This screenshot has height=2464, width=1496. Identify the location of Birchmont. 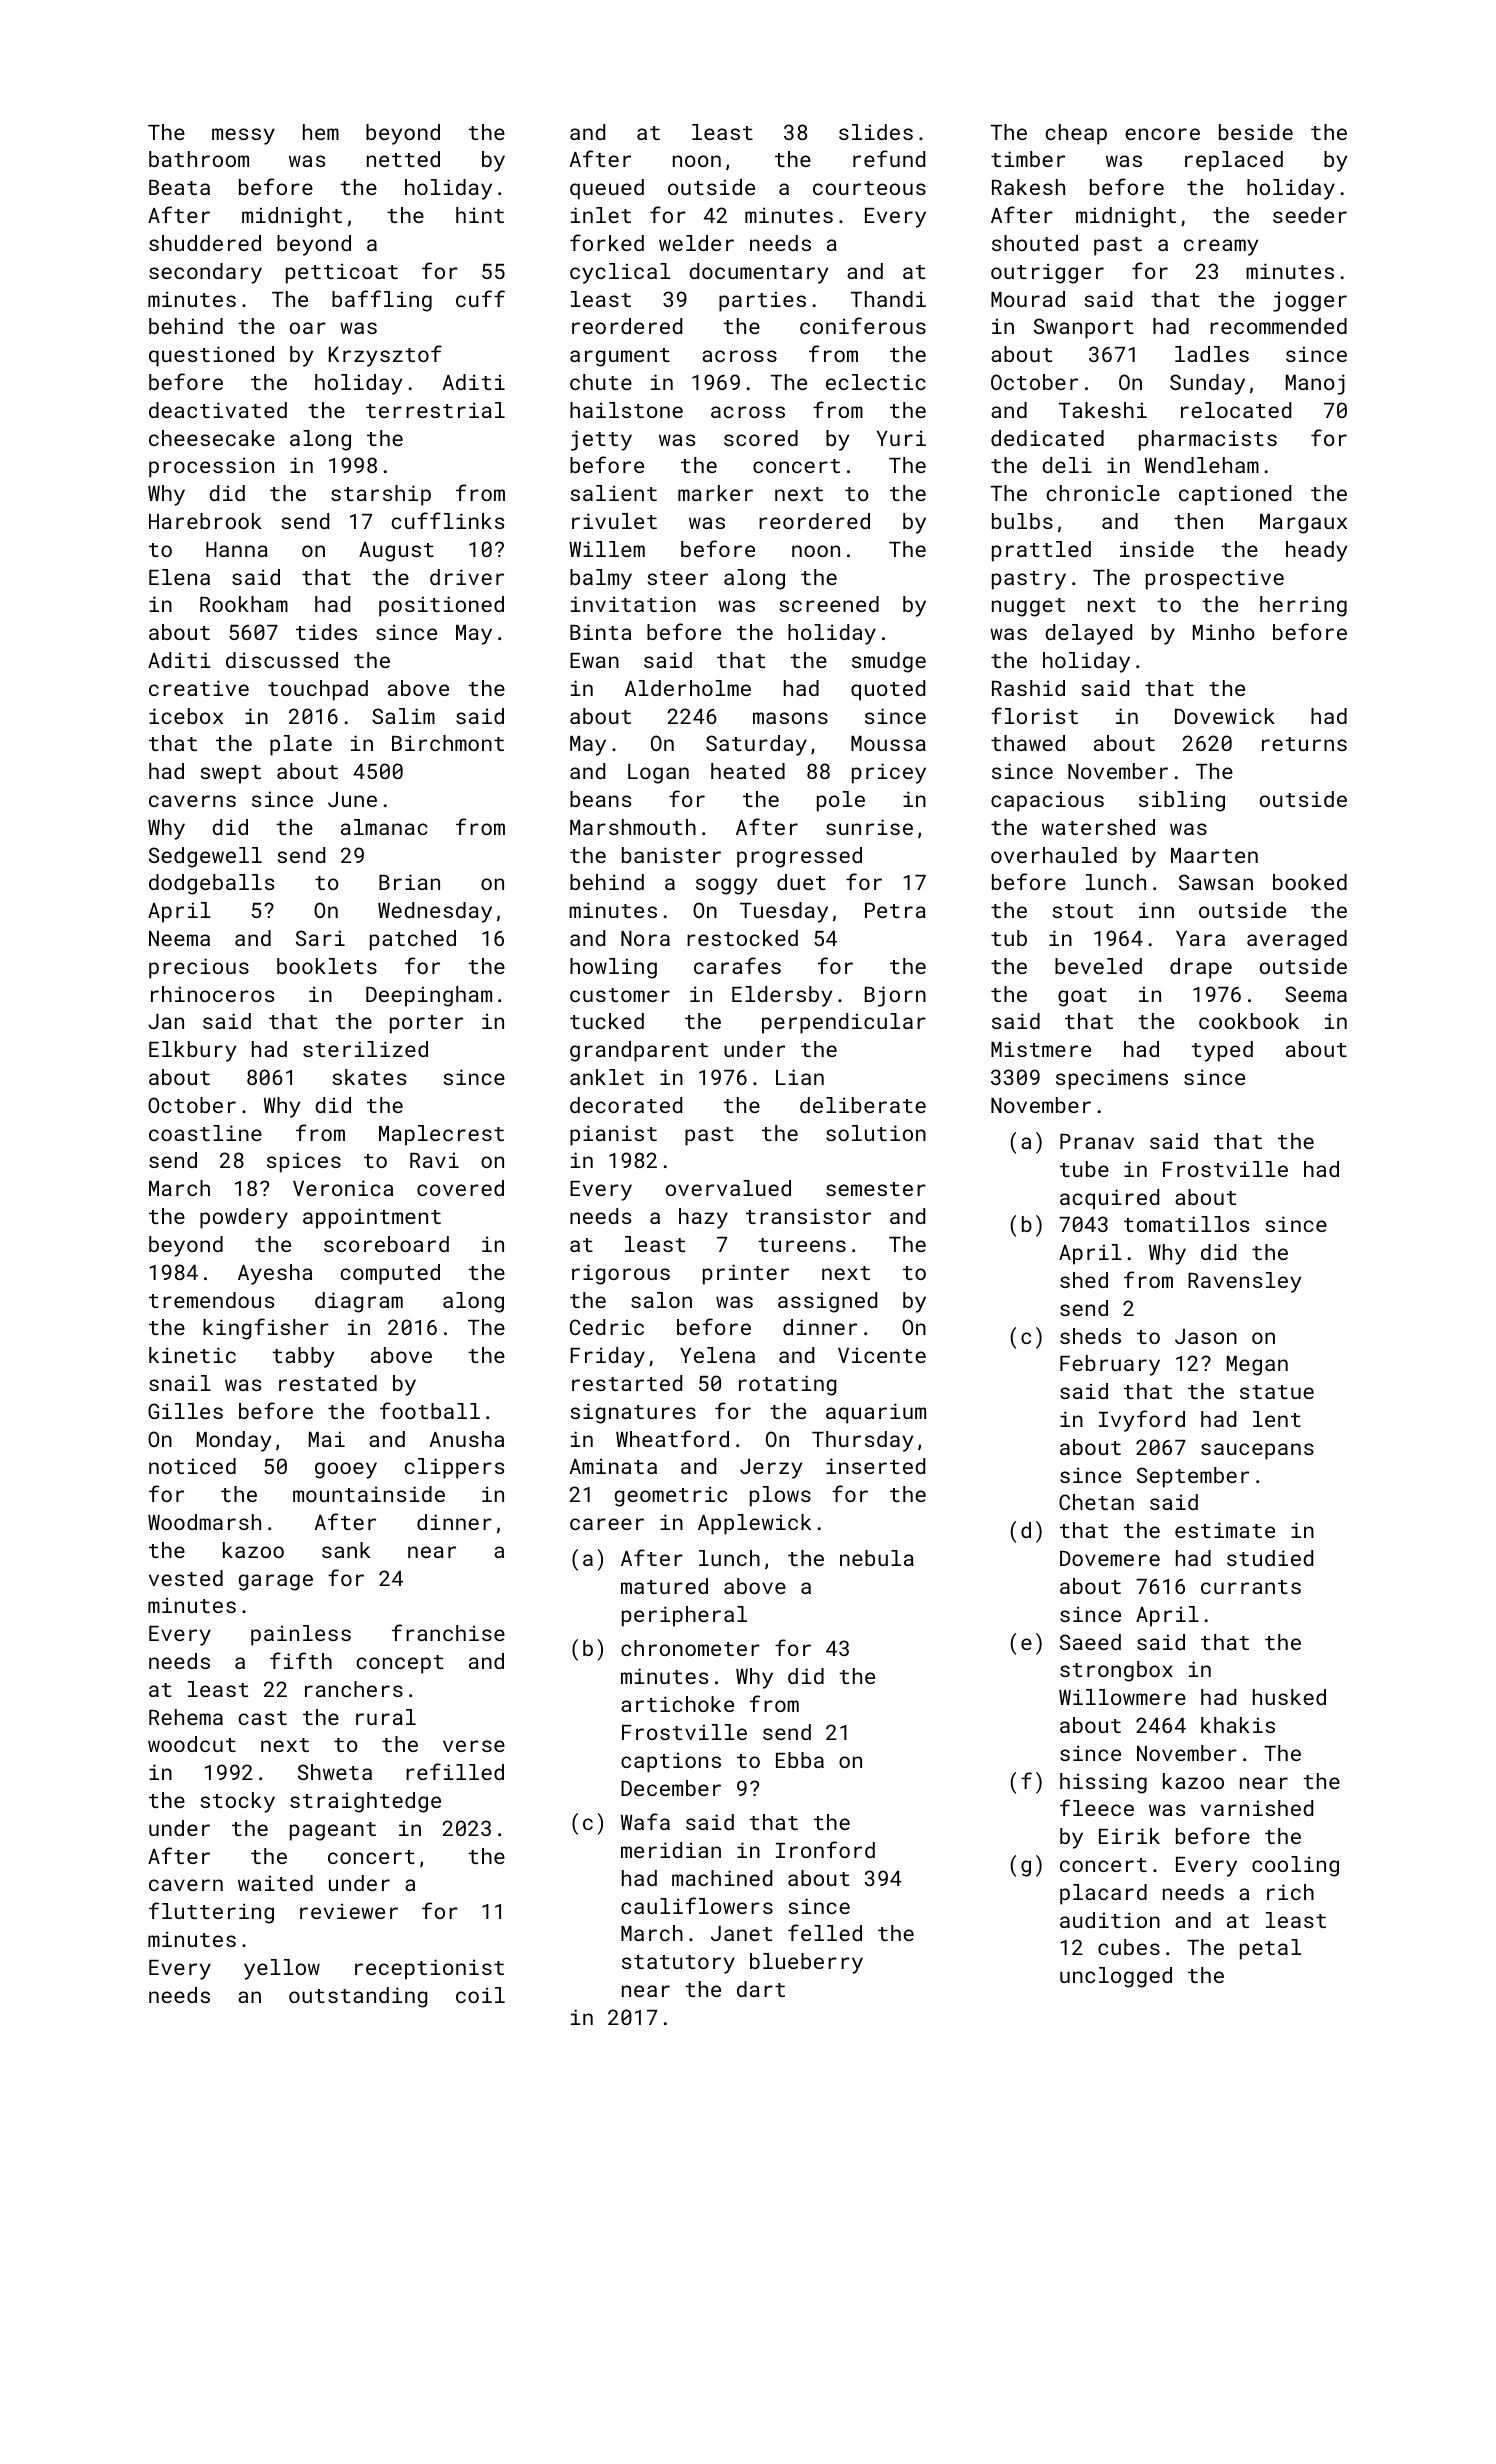
(448, 743).
